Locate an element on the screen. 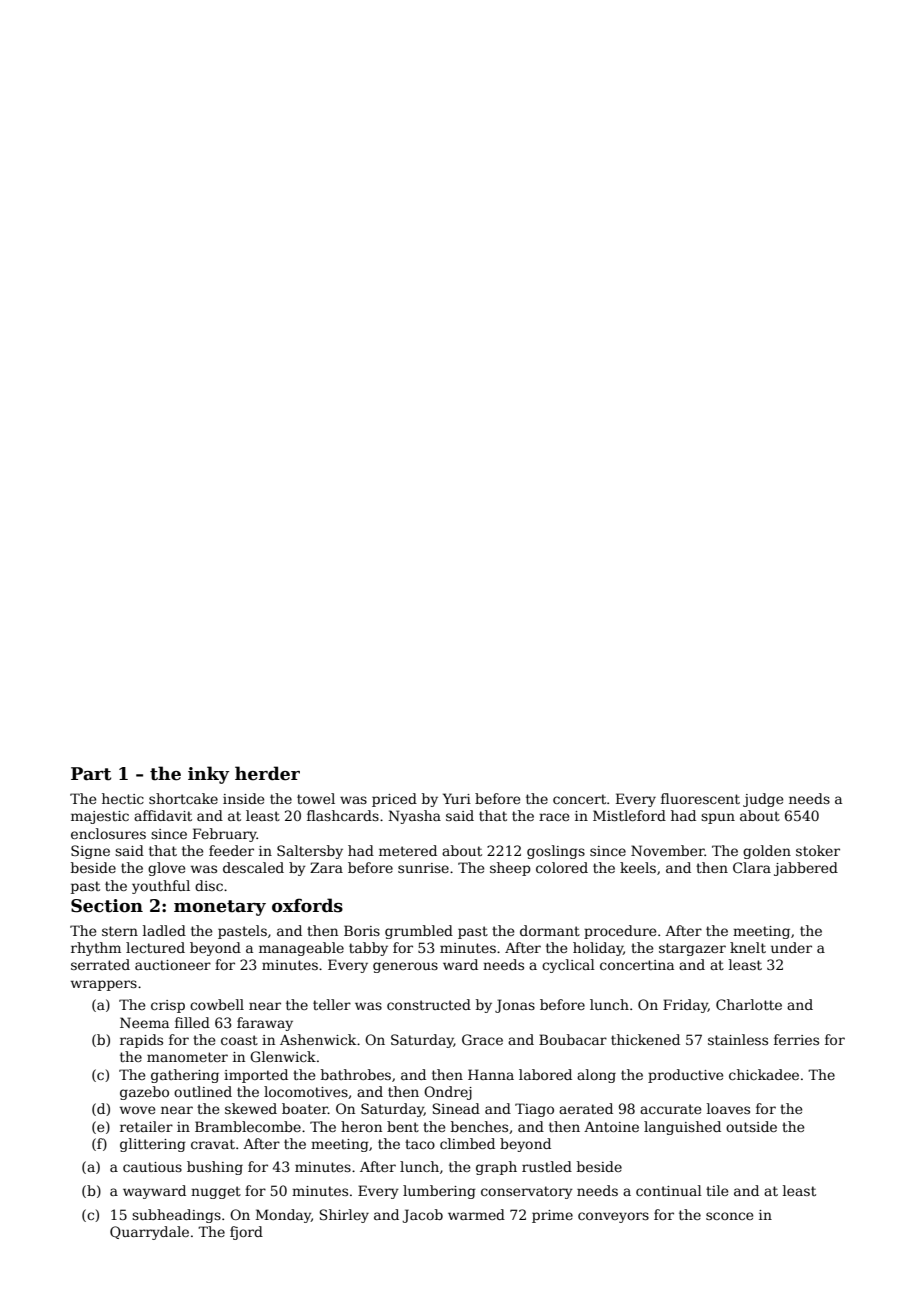  tile is located at coordinates (717, 1190).
